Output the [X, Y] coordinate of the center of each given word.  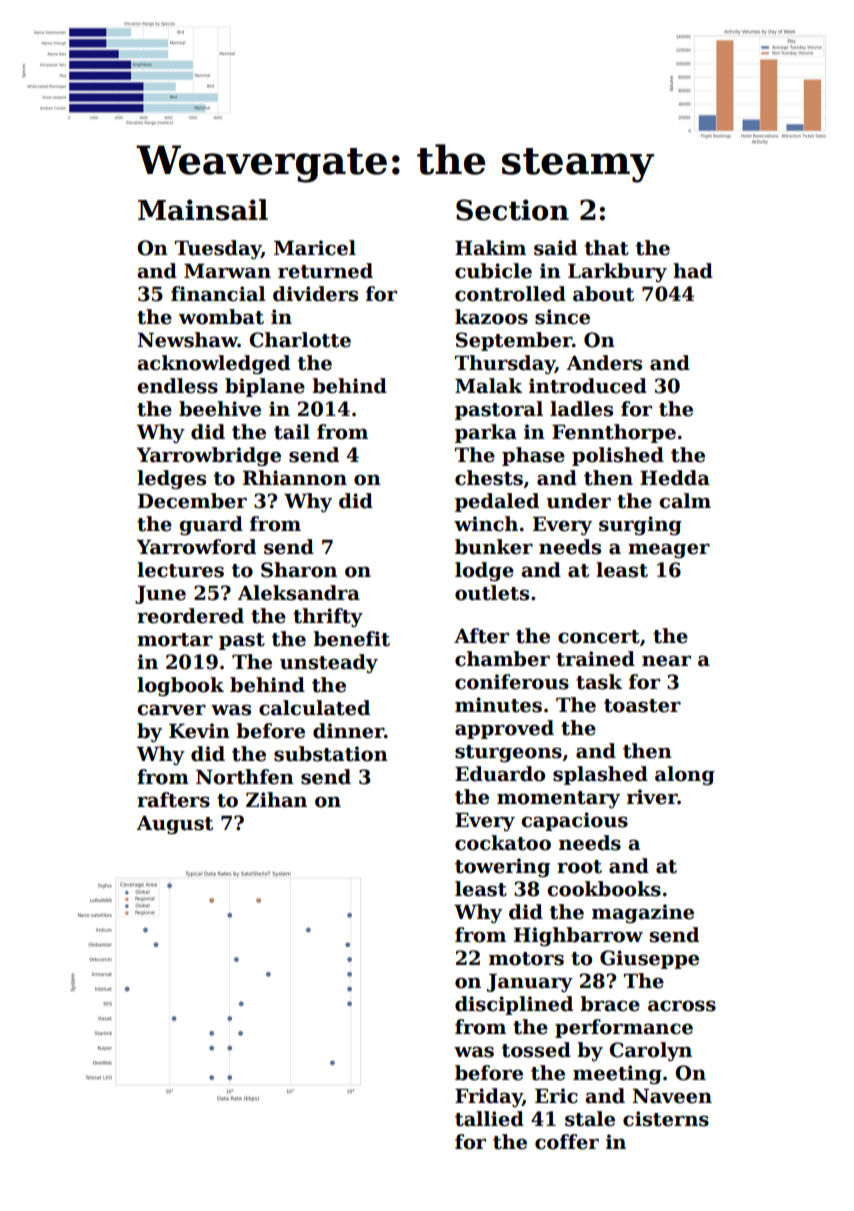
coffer [567, 1142]
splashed [600, 775]
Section [512, 210]
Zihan [276, 800]
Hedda [675, 478]
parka [486, 433]
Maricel [315, 248]
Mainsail [203, 210]
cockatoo [503, 843]
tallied [489, 1119]
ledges [171, 479]
